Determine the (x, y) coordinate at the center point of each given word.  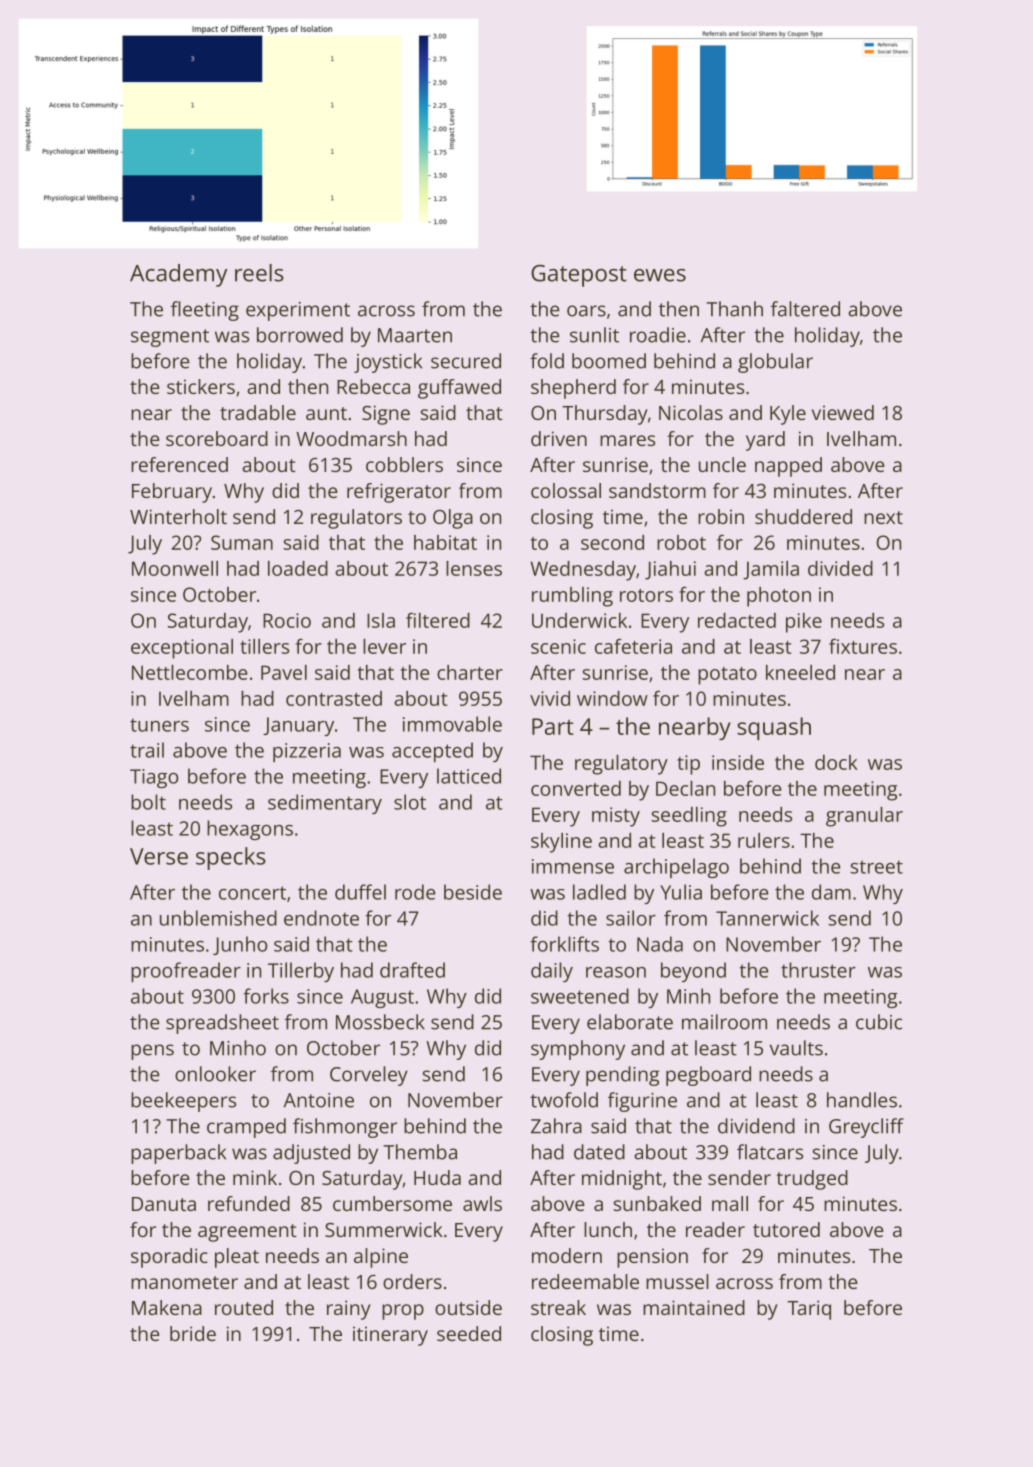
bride (193, 1333)
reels (259, 273)
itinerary (390, 1336)
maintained (694, 1307)
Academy (178, 275)
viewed (843, 412)
